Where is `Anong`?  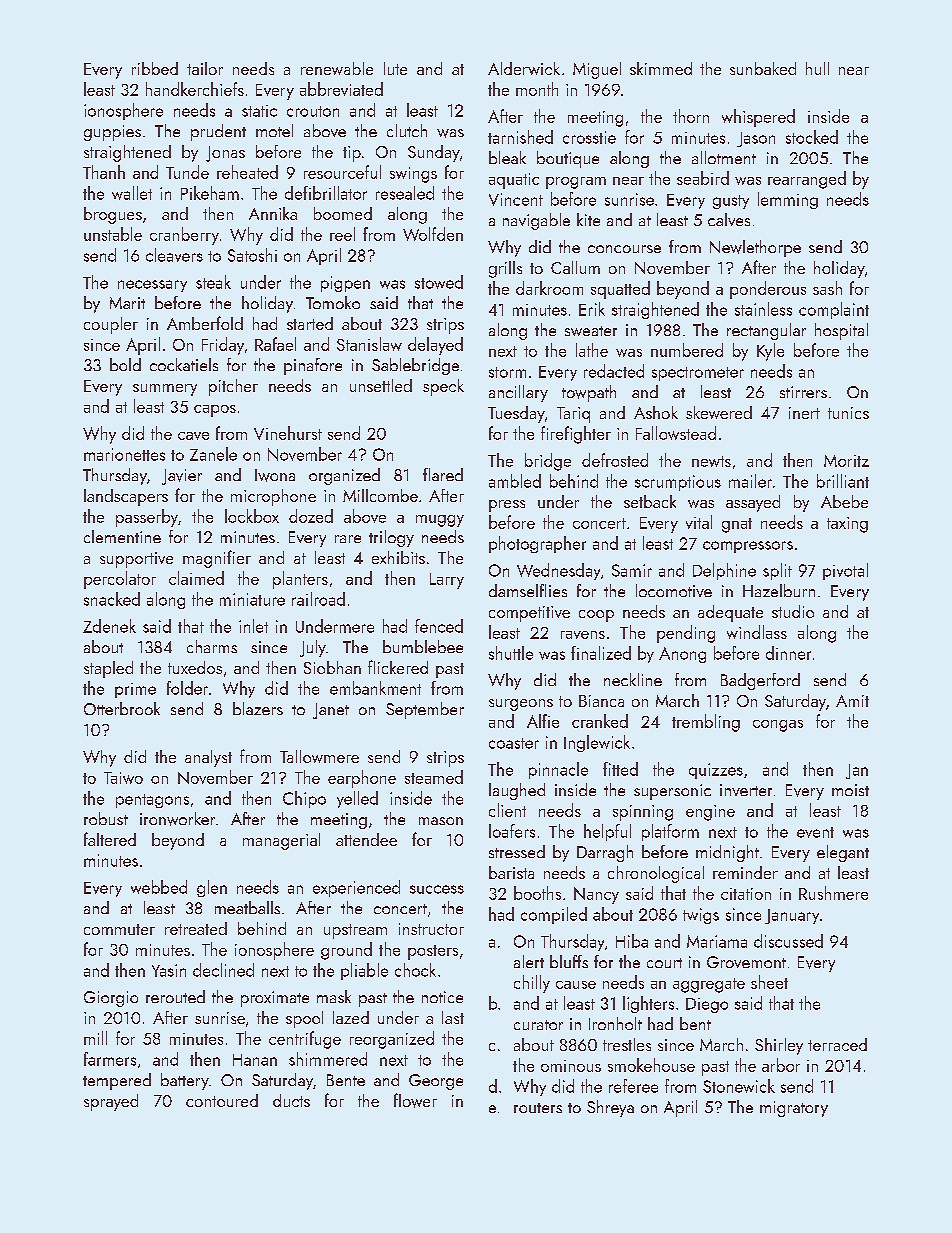
Anong is located at coordinates (682, 655).
